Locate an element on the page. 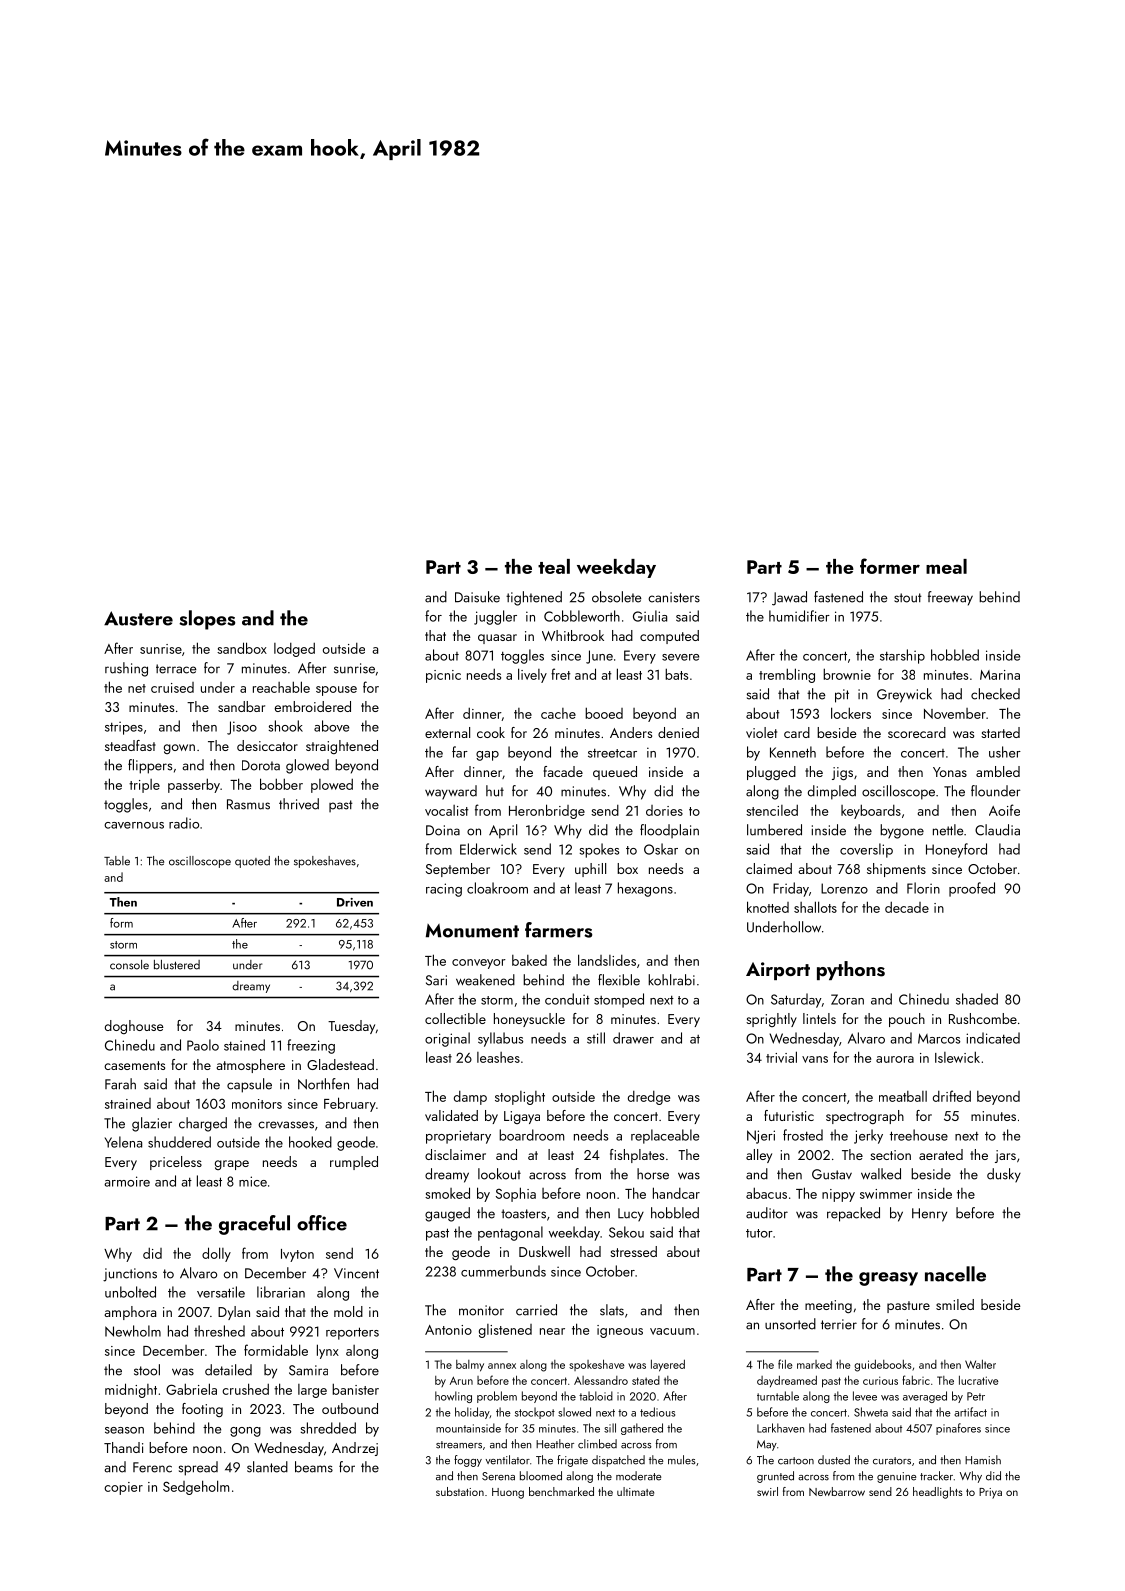 The height and width of the image is (1591, 1125). stomped is located at coordinates (619, 1000).
